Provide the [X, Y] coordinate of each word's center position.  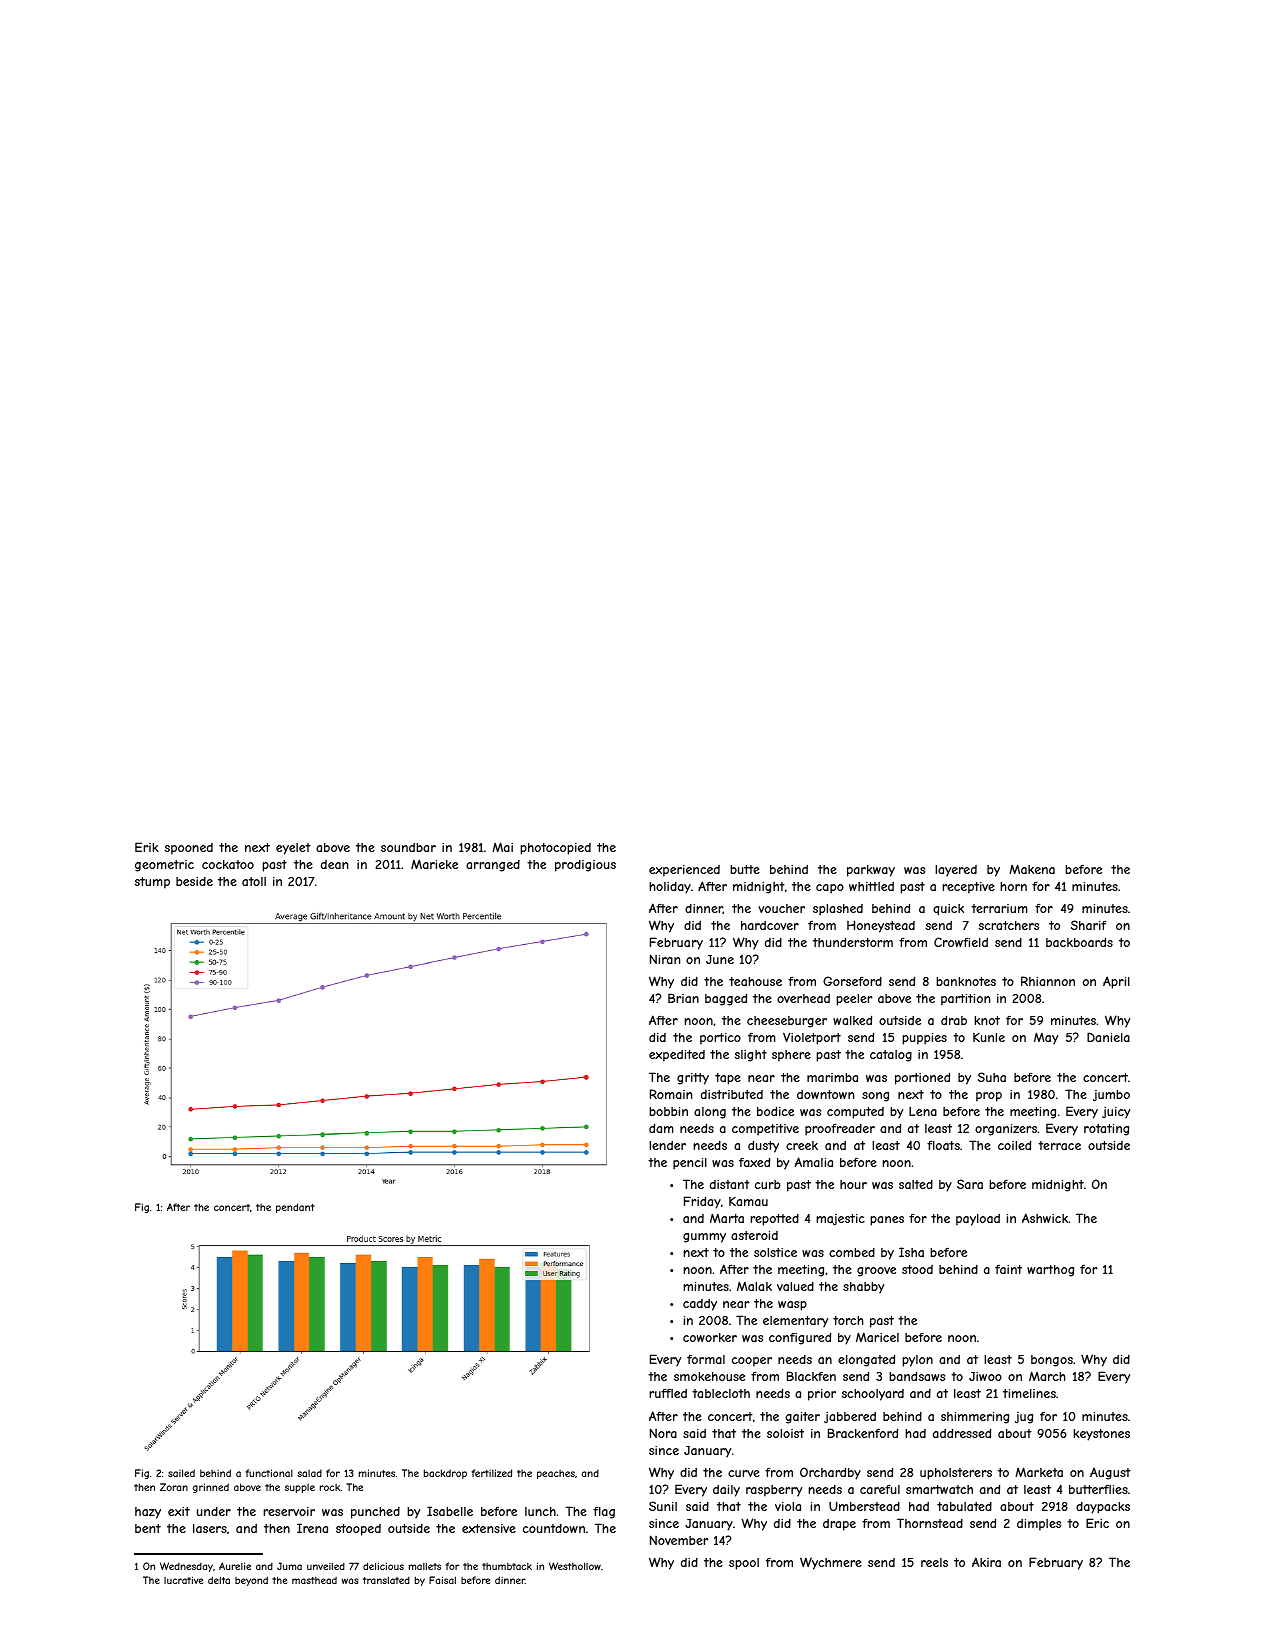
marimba [832, 1077]
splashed [838, 910]
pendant [295, 1208]
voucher [781, 908]
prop [989, 1097]
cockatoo [228, 864]
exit [179, 1511]
